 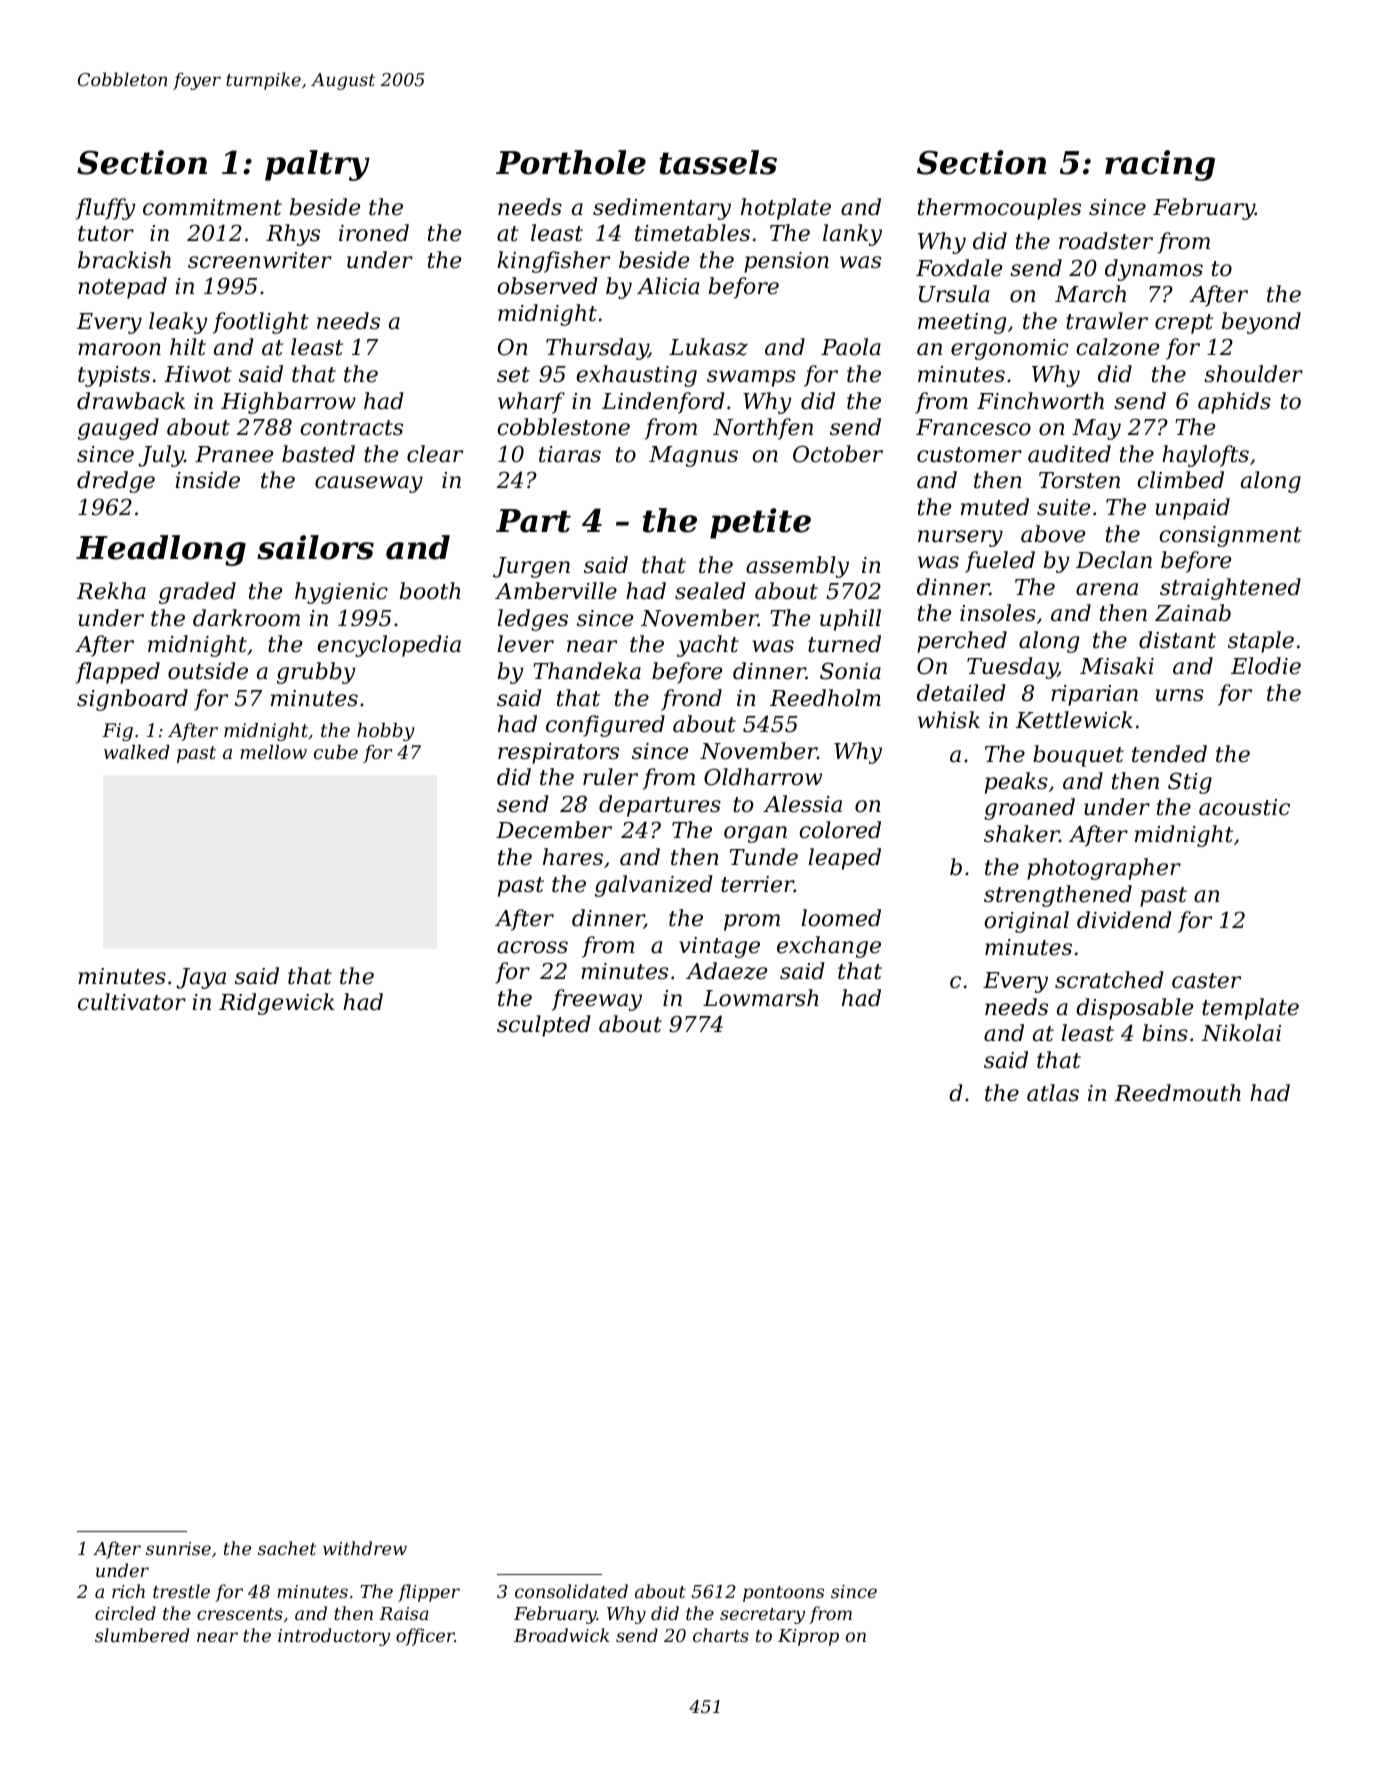 What do you see at coordinates (556, 591) in the page?
I see `Amberville` at bounding box center [556, 591].
